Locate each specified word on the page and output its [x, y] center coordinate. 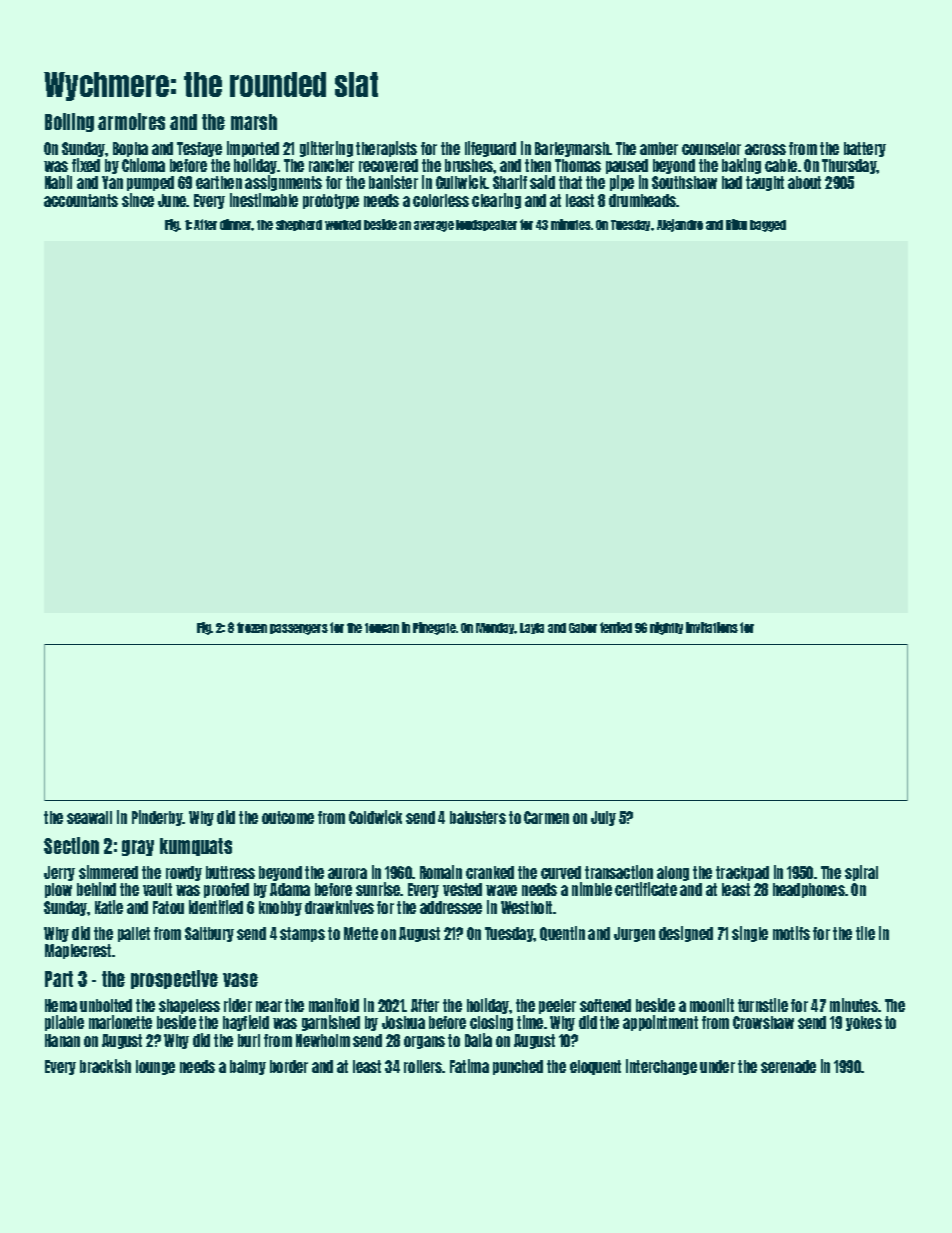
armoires [131, 121]
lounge [155, 1067]
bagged [768, 226]
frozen [252, 627]
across [765, 149]
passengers [299, 629]
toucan [382, 628]
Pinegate [434, 628]
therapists [386, 149]
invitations [712, 627]
